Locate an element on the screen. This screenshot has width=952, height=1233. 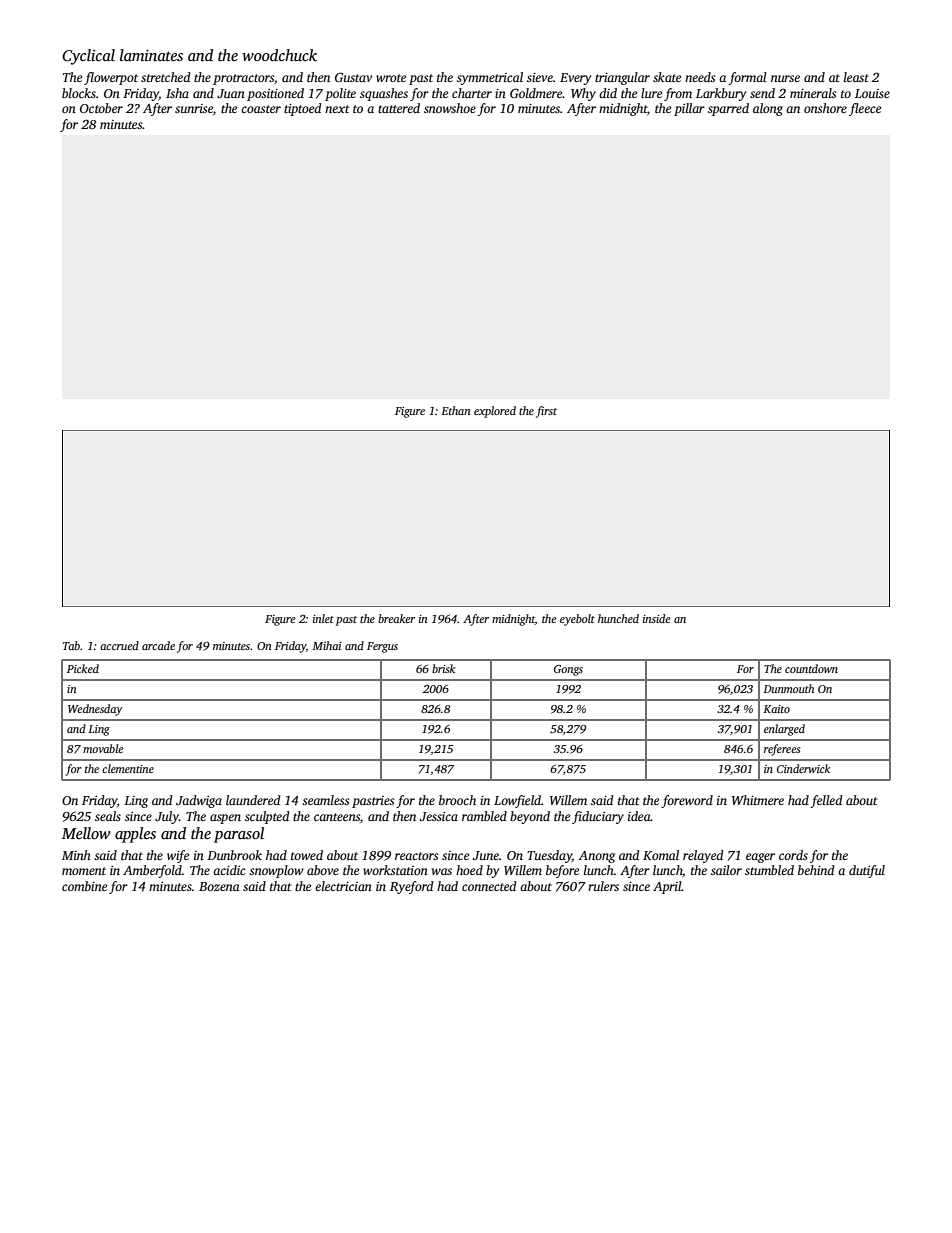
symmetrical is located at coordinates (490, 78).
